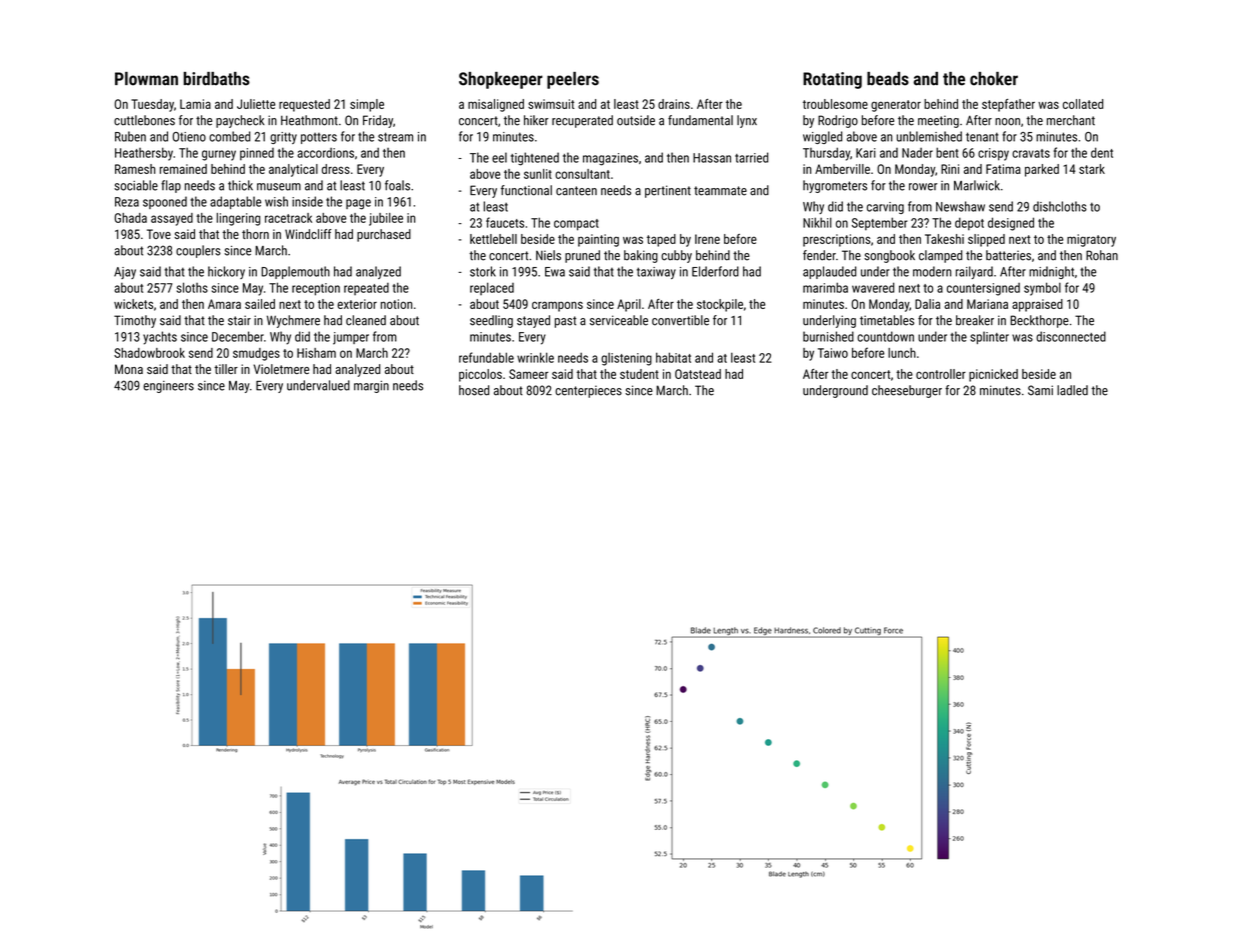  What do you see at coordinates (975, 320) in the document?
I see `breaker` at bounding box center [975, 320].
